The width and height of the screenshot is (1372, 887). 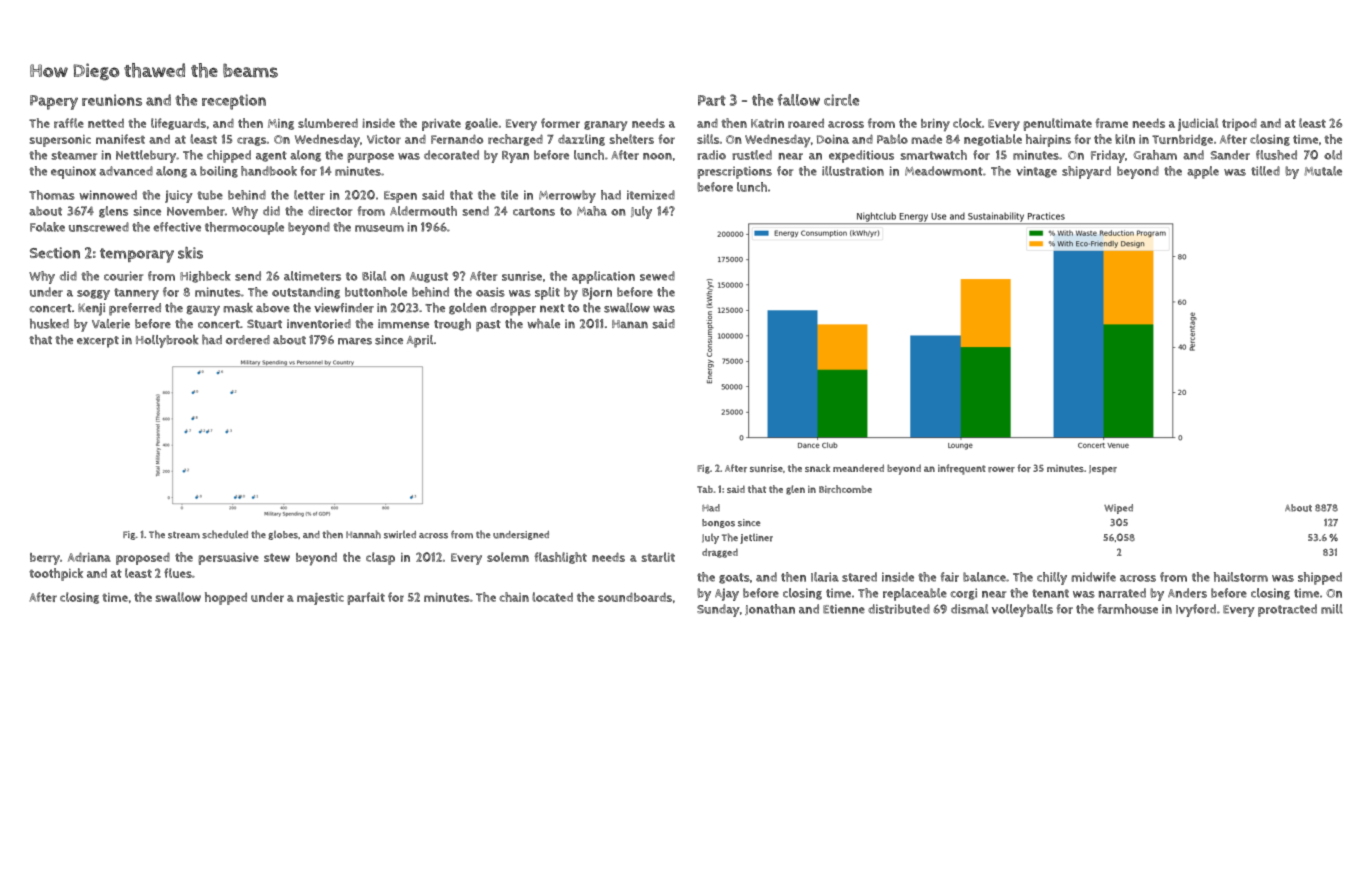 I want to click on shipyard, so click(x=1086, y=172).
